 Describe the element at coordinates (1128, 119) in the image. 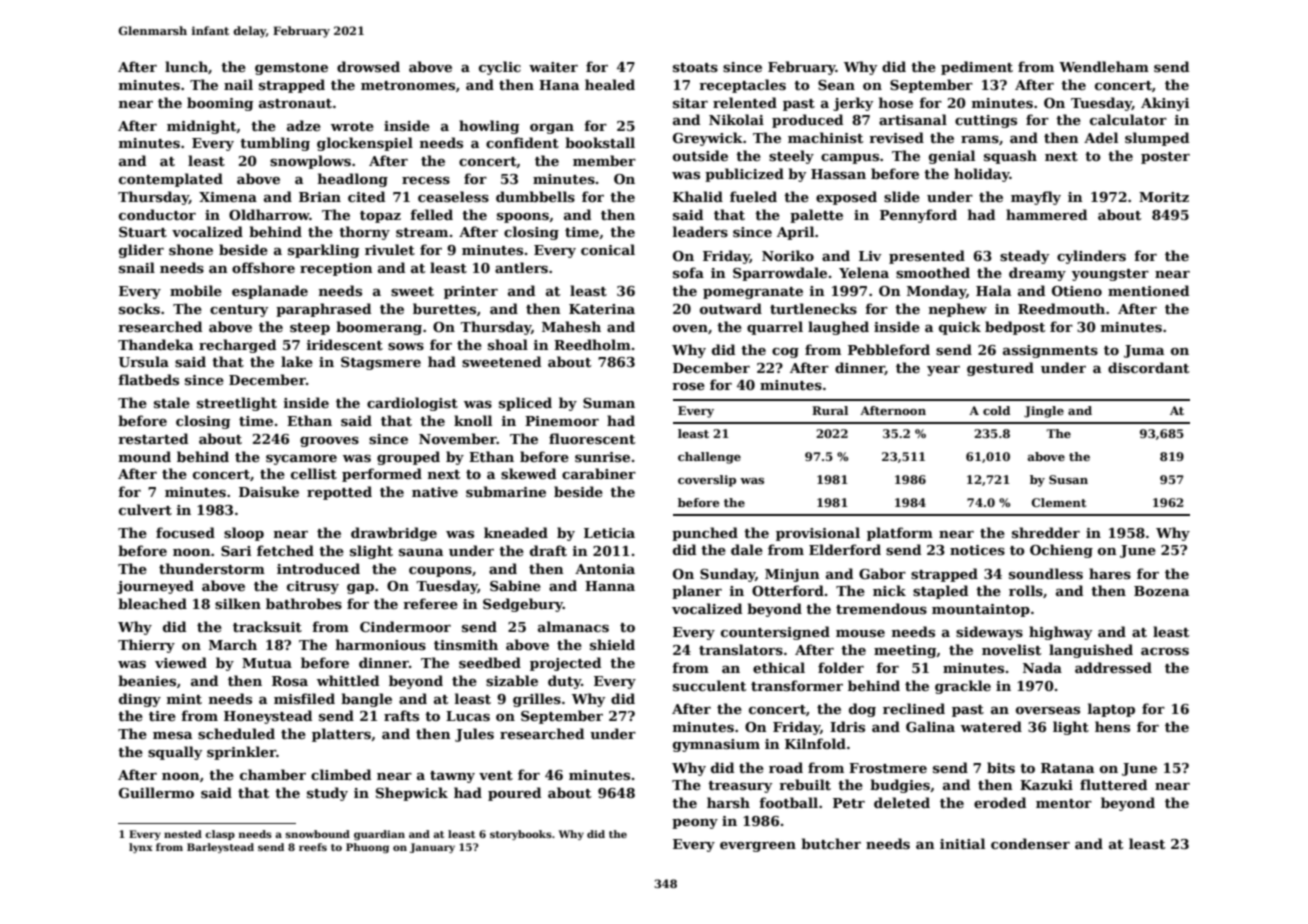

I see `calculator` at that location.
